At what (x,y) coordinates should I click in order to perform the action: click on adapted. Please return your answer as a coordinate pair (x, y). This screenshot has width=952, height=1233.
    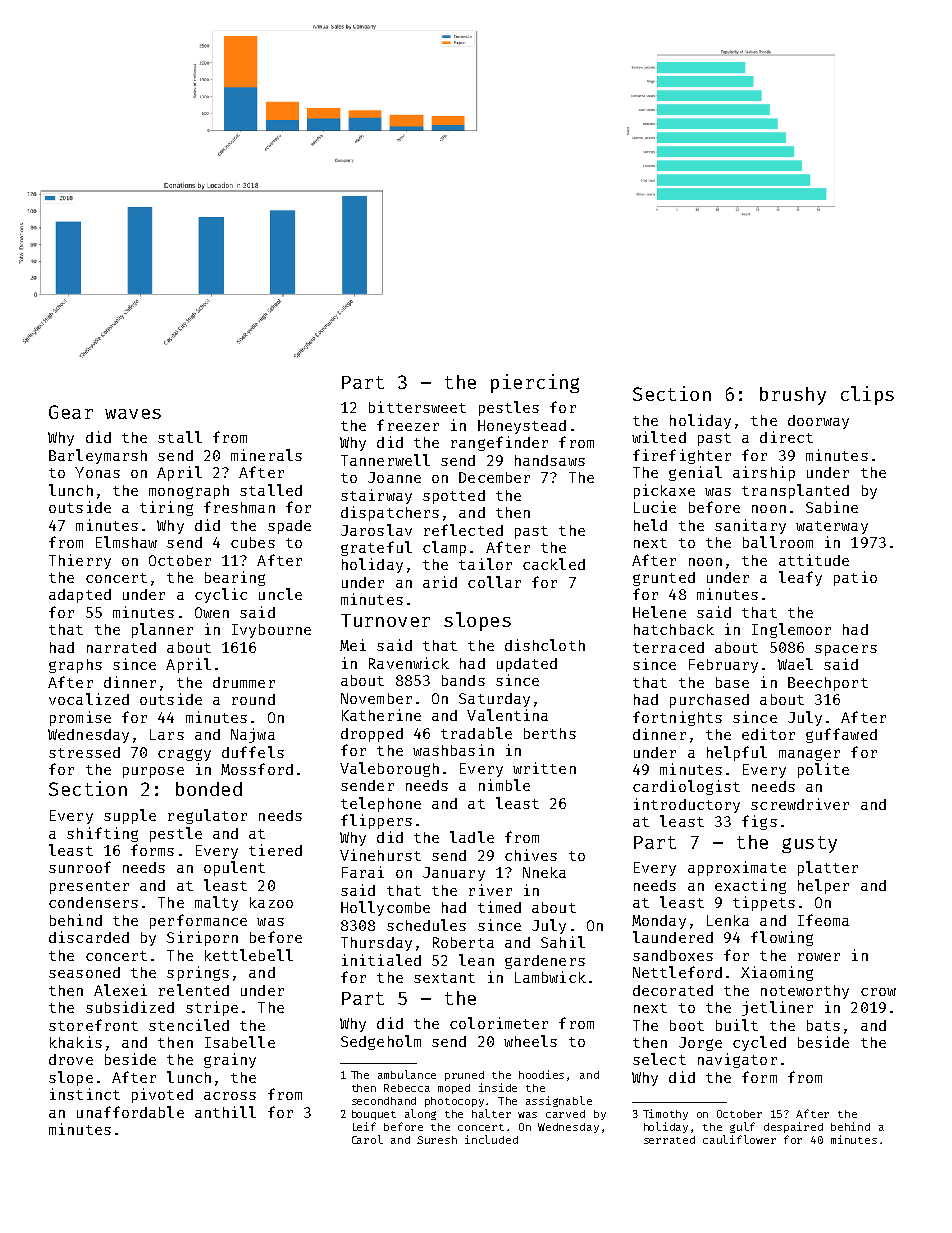
    Looking at the image, I should click on (80, 596).
